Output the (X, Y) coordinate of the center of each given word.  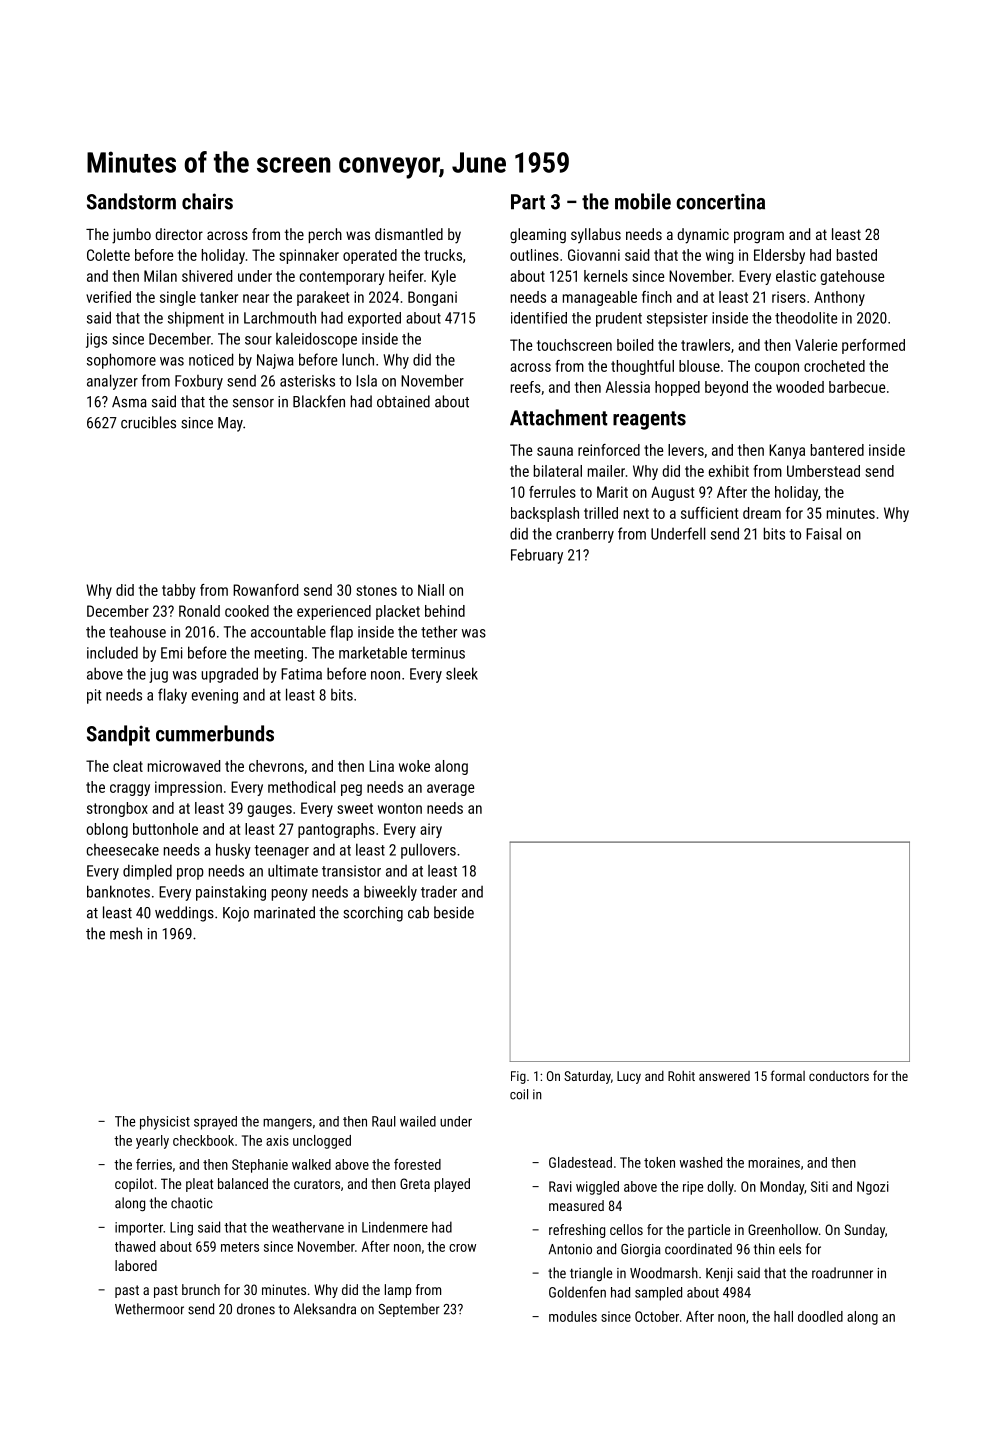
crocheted (834, 366)
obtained (403, 401)
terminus (438, 653)
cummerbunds (215, 733)
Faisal (823, 533)
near (256, 298)
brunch (201, 1289)
